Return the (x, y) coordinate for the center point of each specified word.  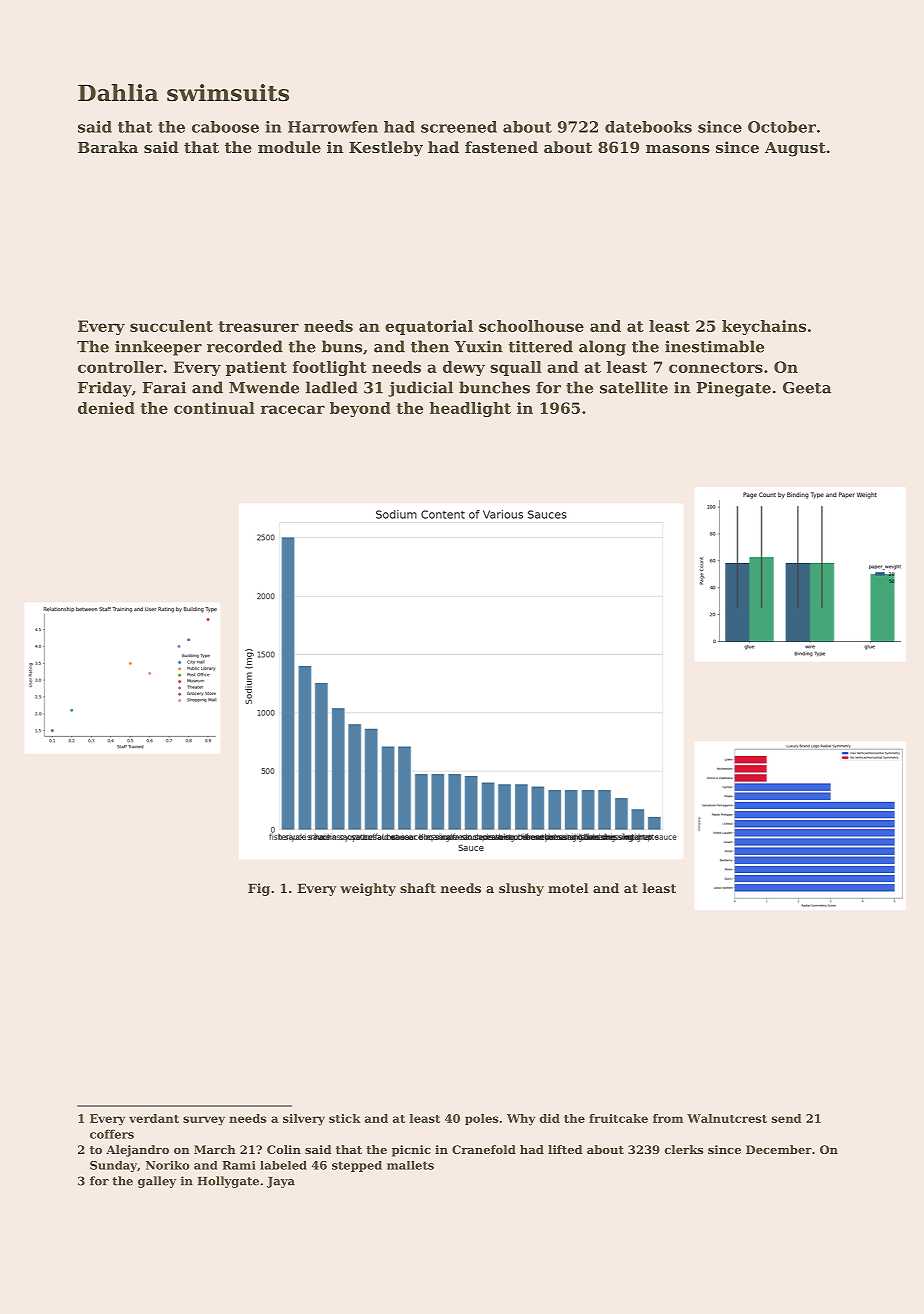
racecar (293, 409)
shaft (418, 888)
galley (157, 1182)
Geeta (807, 388)
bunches (494, 387)
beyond (360, 409)
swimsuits (228, 93)
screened (459, 127)
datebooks (648, 127)
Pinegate (733, 389)
